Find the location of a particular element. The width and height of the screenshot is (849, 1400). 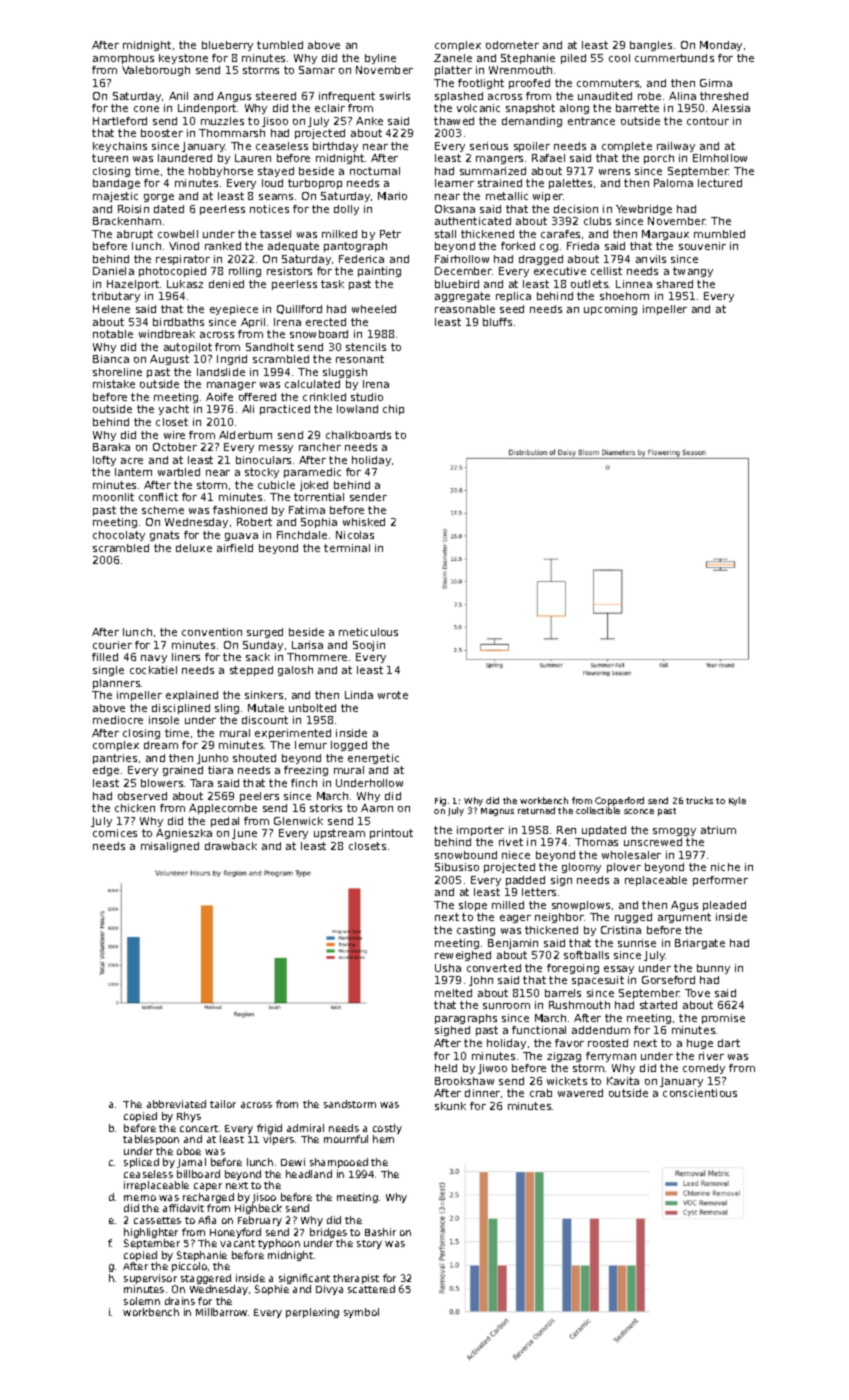

tailor is located at coordinates (223, 1104).
